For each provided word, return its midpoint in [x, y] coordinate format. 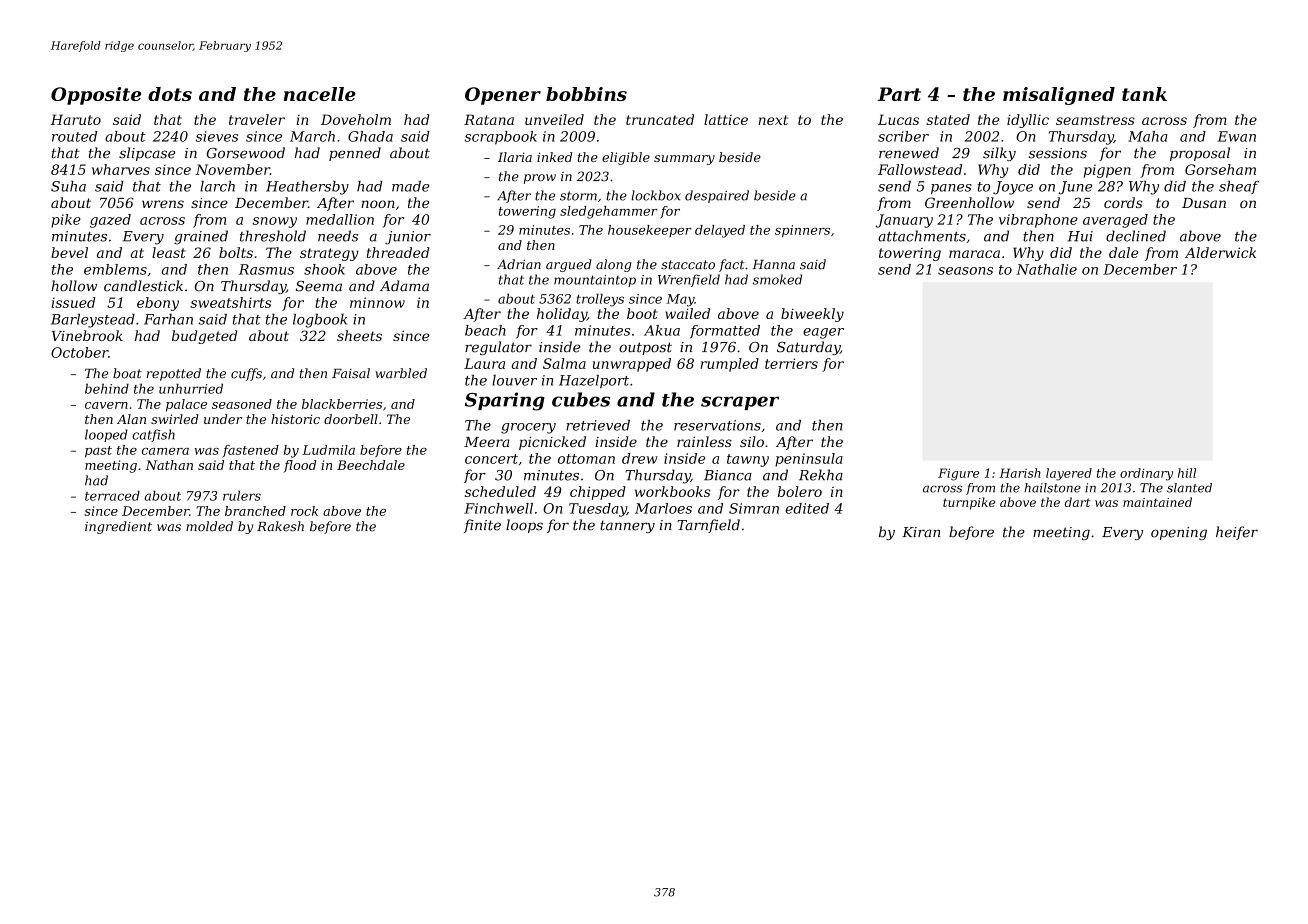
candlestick [143, 286]
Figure [958, 474]
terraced [112, 495]
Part [899, 94]
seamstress [1095, 120]
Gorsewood [246, 153]
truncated [660, 119]
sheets [359, 335]
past [98, 452]
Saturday [808, 348]
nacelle [320, 94]
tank [1144, 94]
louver [514, 380]
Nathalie [1046, 269]
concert [491, 459]
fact [732, 265]
